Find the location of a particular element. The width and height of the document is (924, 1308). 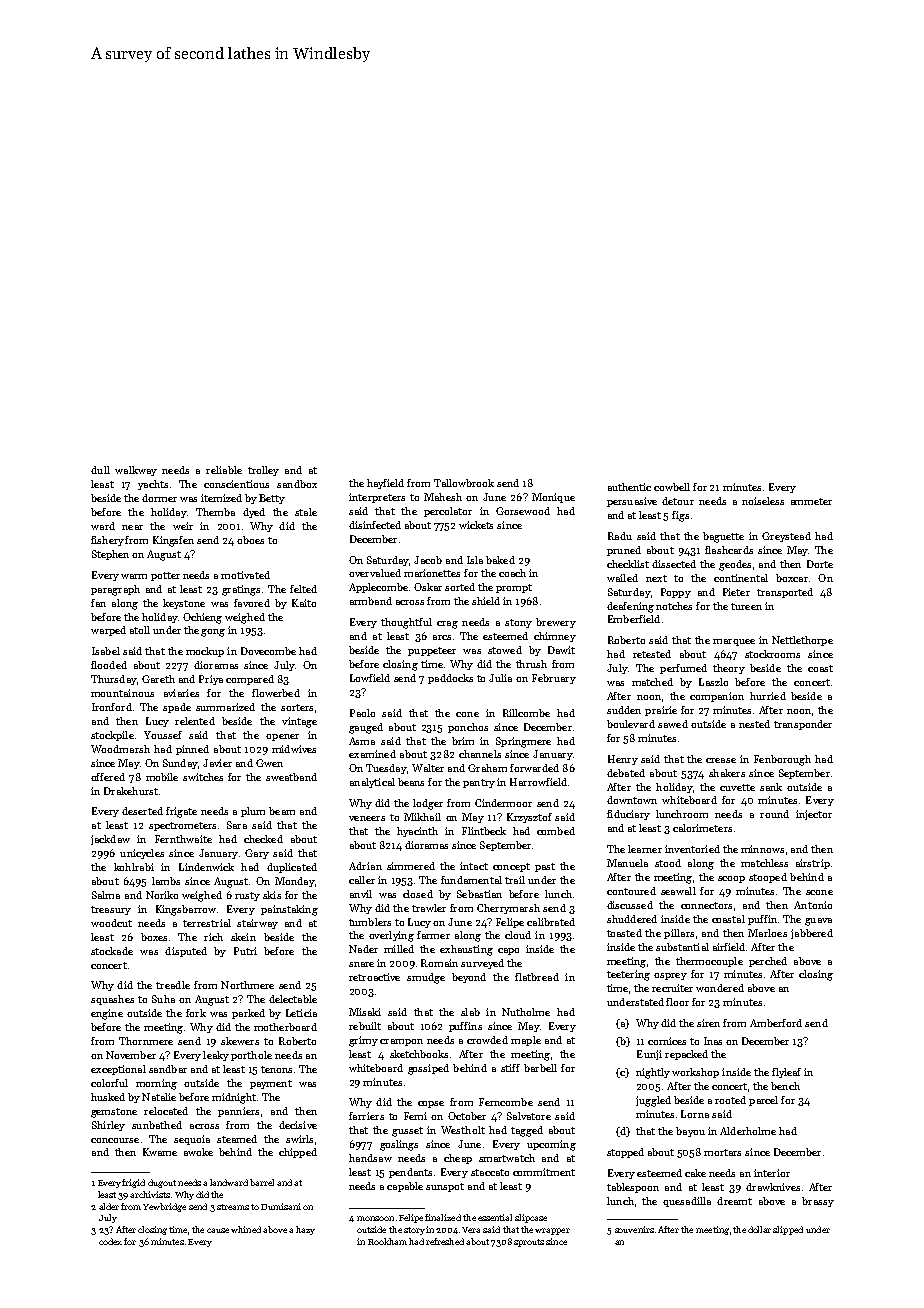

dollar is located at coordinates (759, 1229).
